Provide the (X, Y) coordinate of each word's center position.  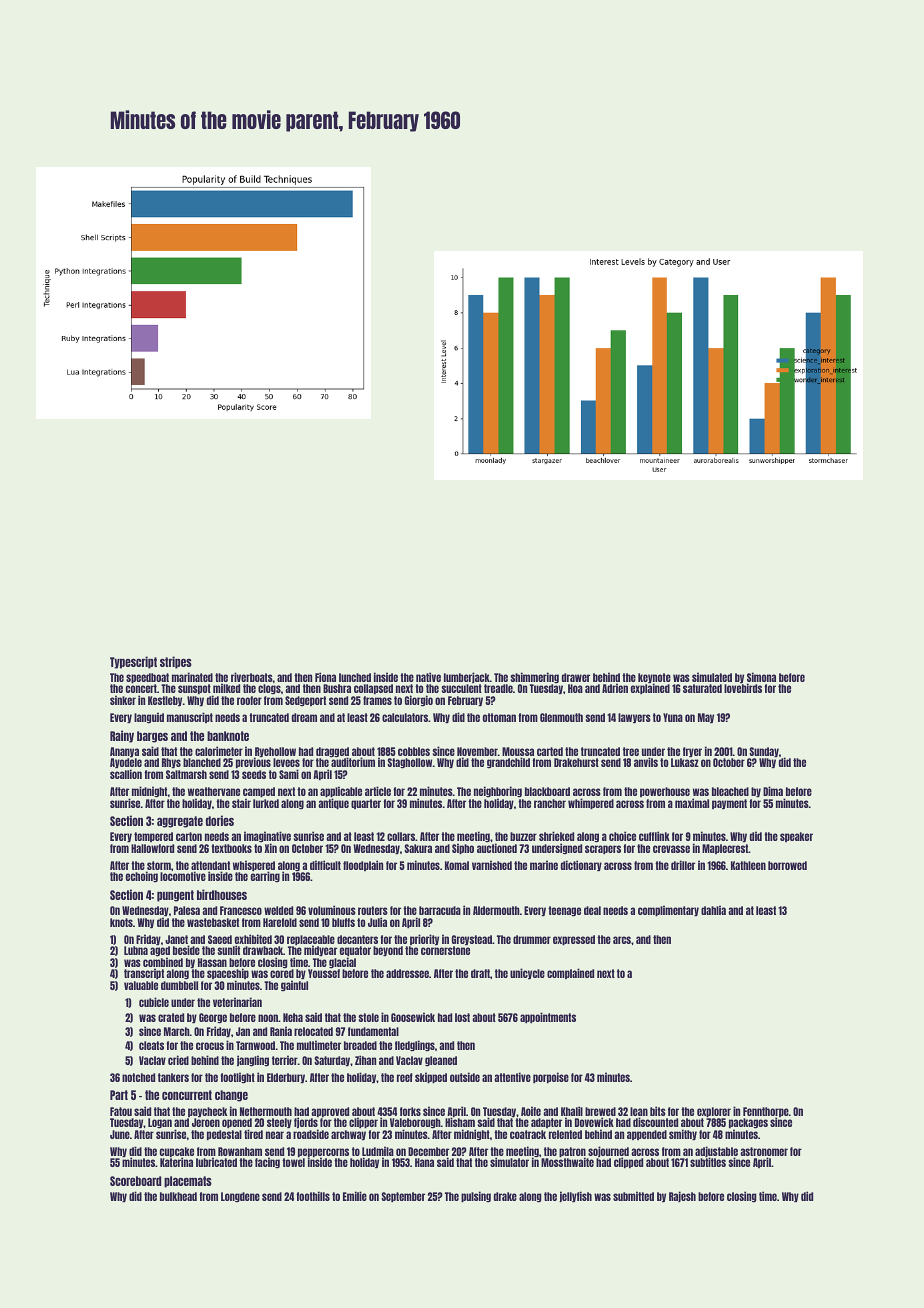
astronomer (764, 1151)
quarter (366, 804)
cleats (151, 1045)
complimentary (668, 910)
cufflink (654, 836)
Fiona (325, 677)
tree (631, 751)
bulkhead (178, 1196)
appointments (548, 1017)
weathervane (214, 791)
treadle (498, 688)
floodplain (363, 865)
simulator (509, 1162)
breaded (360, 1045)
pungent (175, 896)
